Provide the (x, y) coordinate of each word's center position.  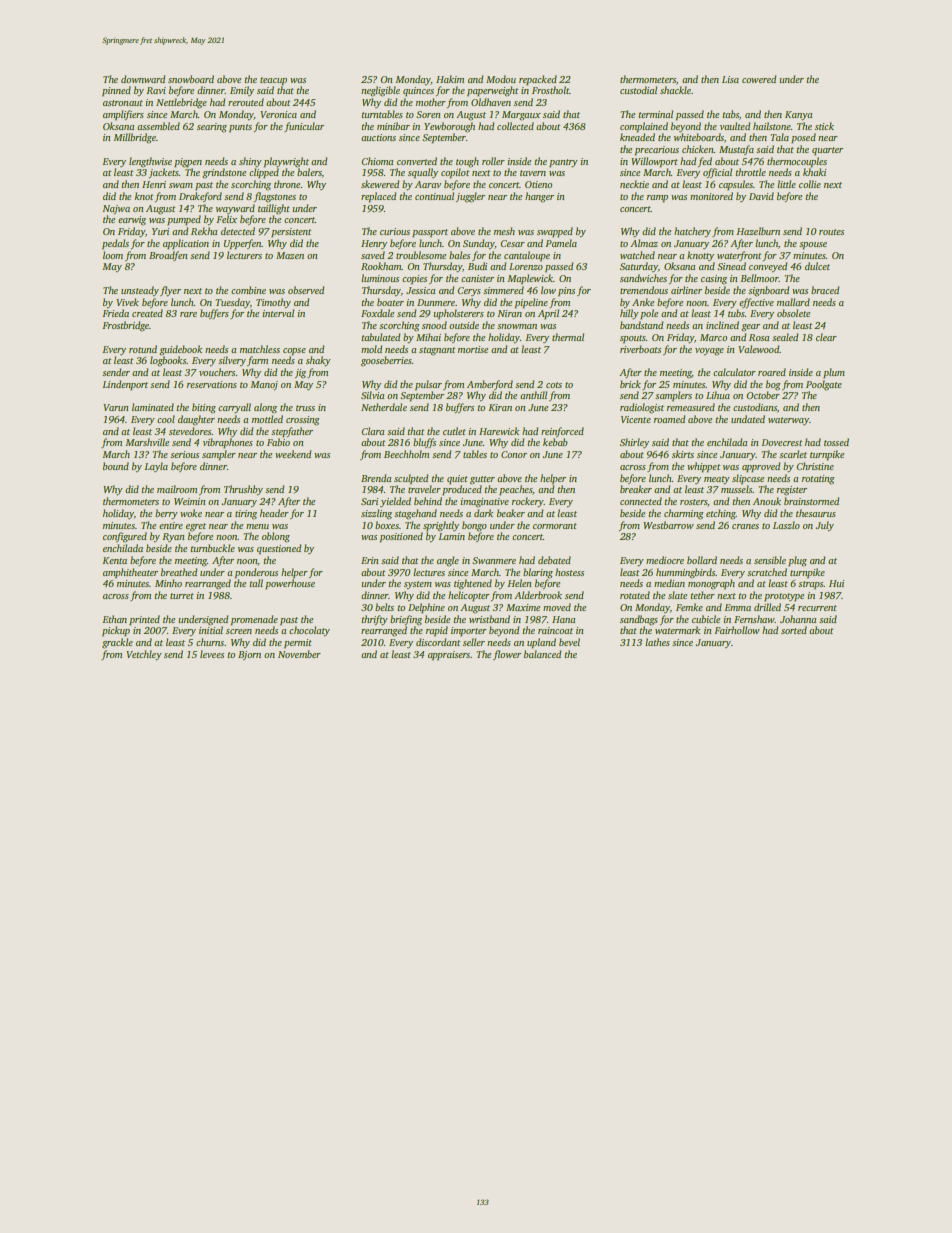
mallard (793, 302)
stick (824, 126)
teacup (273, 81)
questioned (279, 549)
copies (414, 279)
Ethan (114, 619)
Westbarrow (668, 525)
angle (448, 561)
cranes (745, 526)
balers (309, 172)
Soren (428, 114)
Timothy (273, 303)
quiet (457, 480)
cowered (759, 79)
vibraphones (228, 443)
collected (515, 126)
